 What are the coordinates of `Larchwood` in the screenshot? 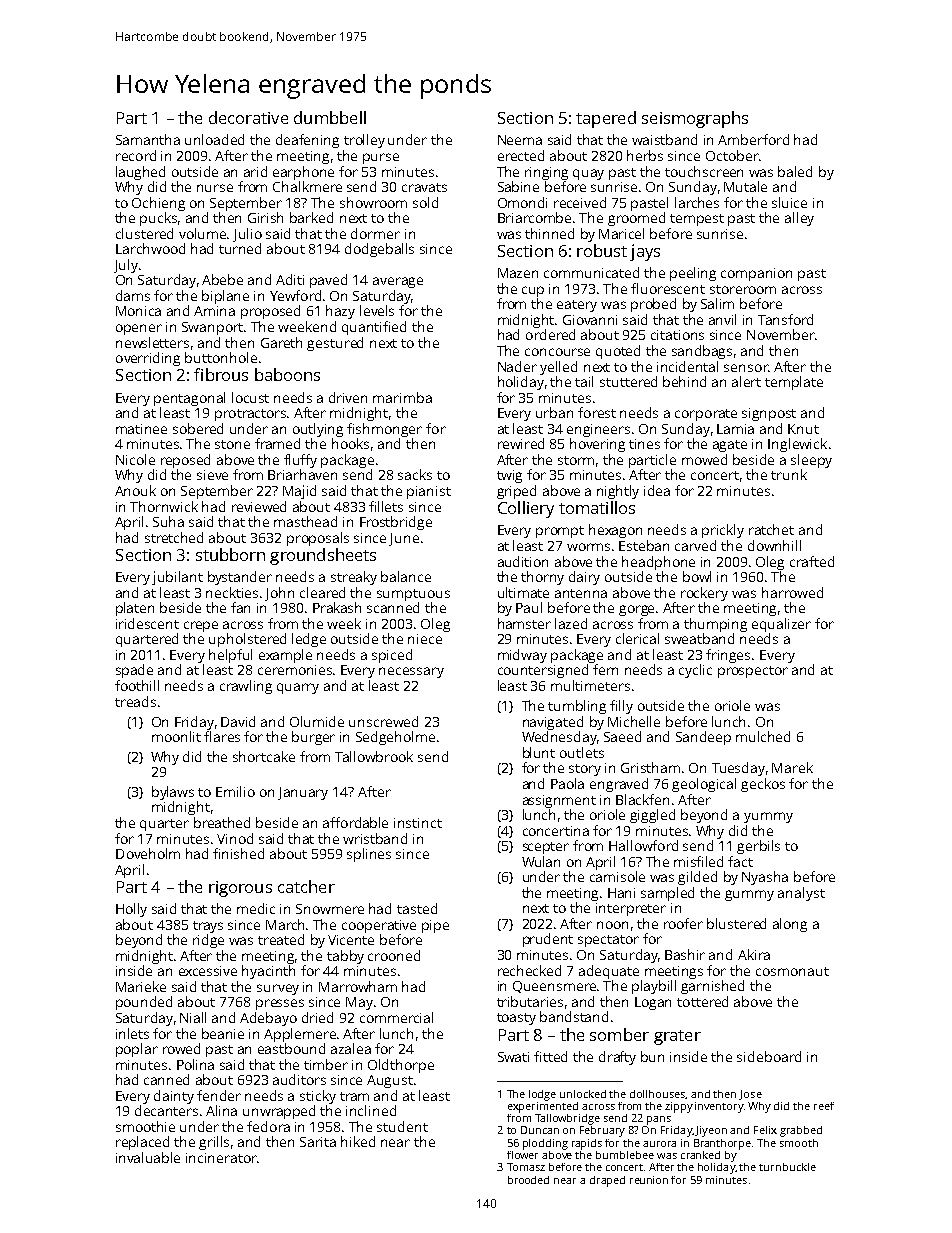 It's located at (150, 248).
